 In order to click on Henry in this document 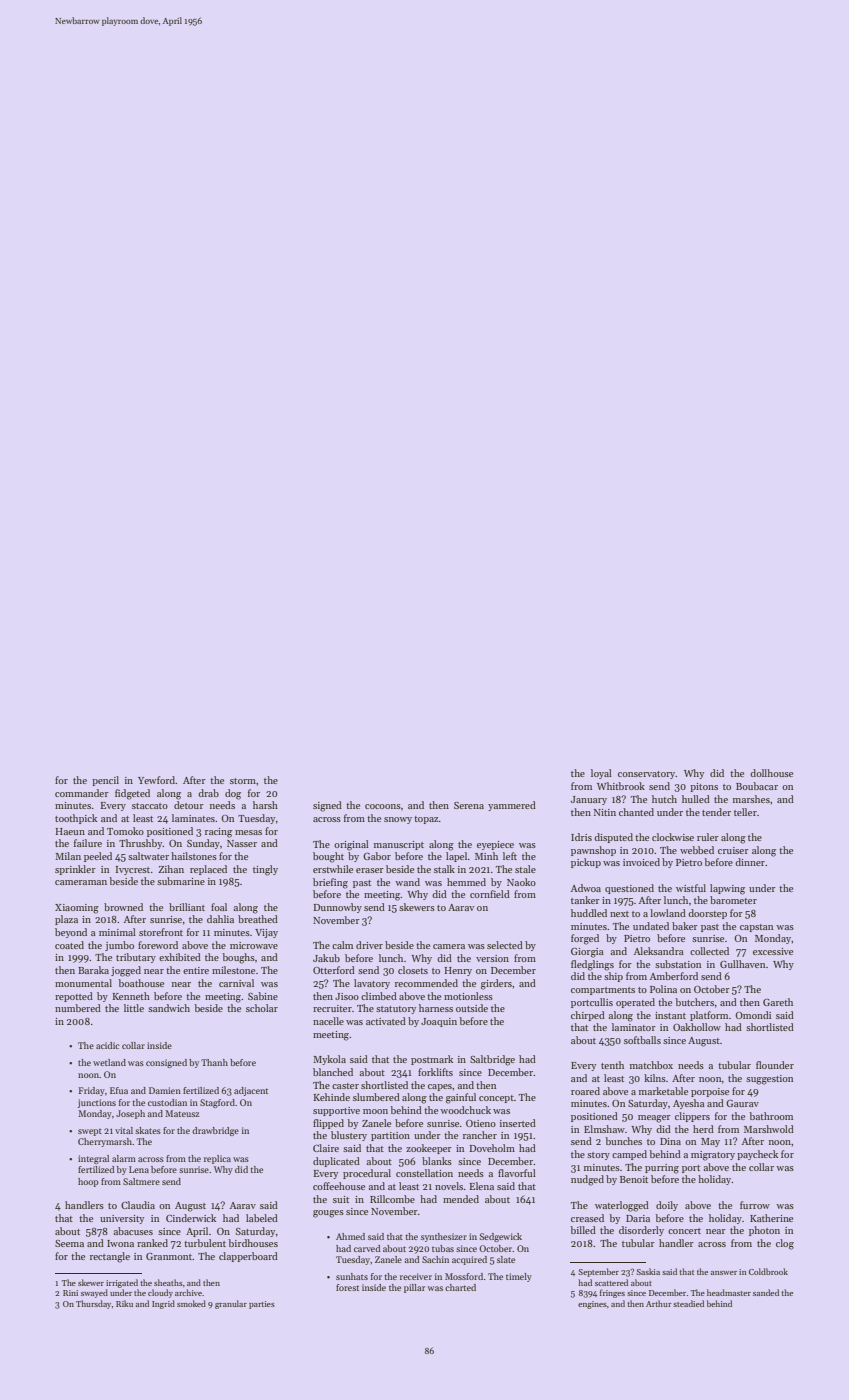, I will do `click(458, 971)`.
